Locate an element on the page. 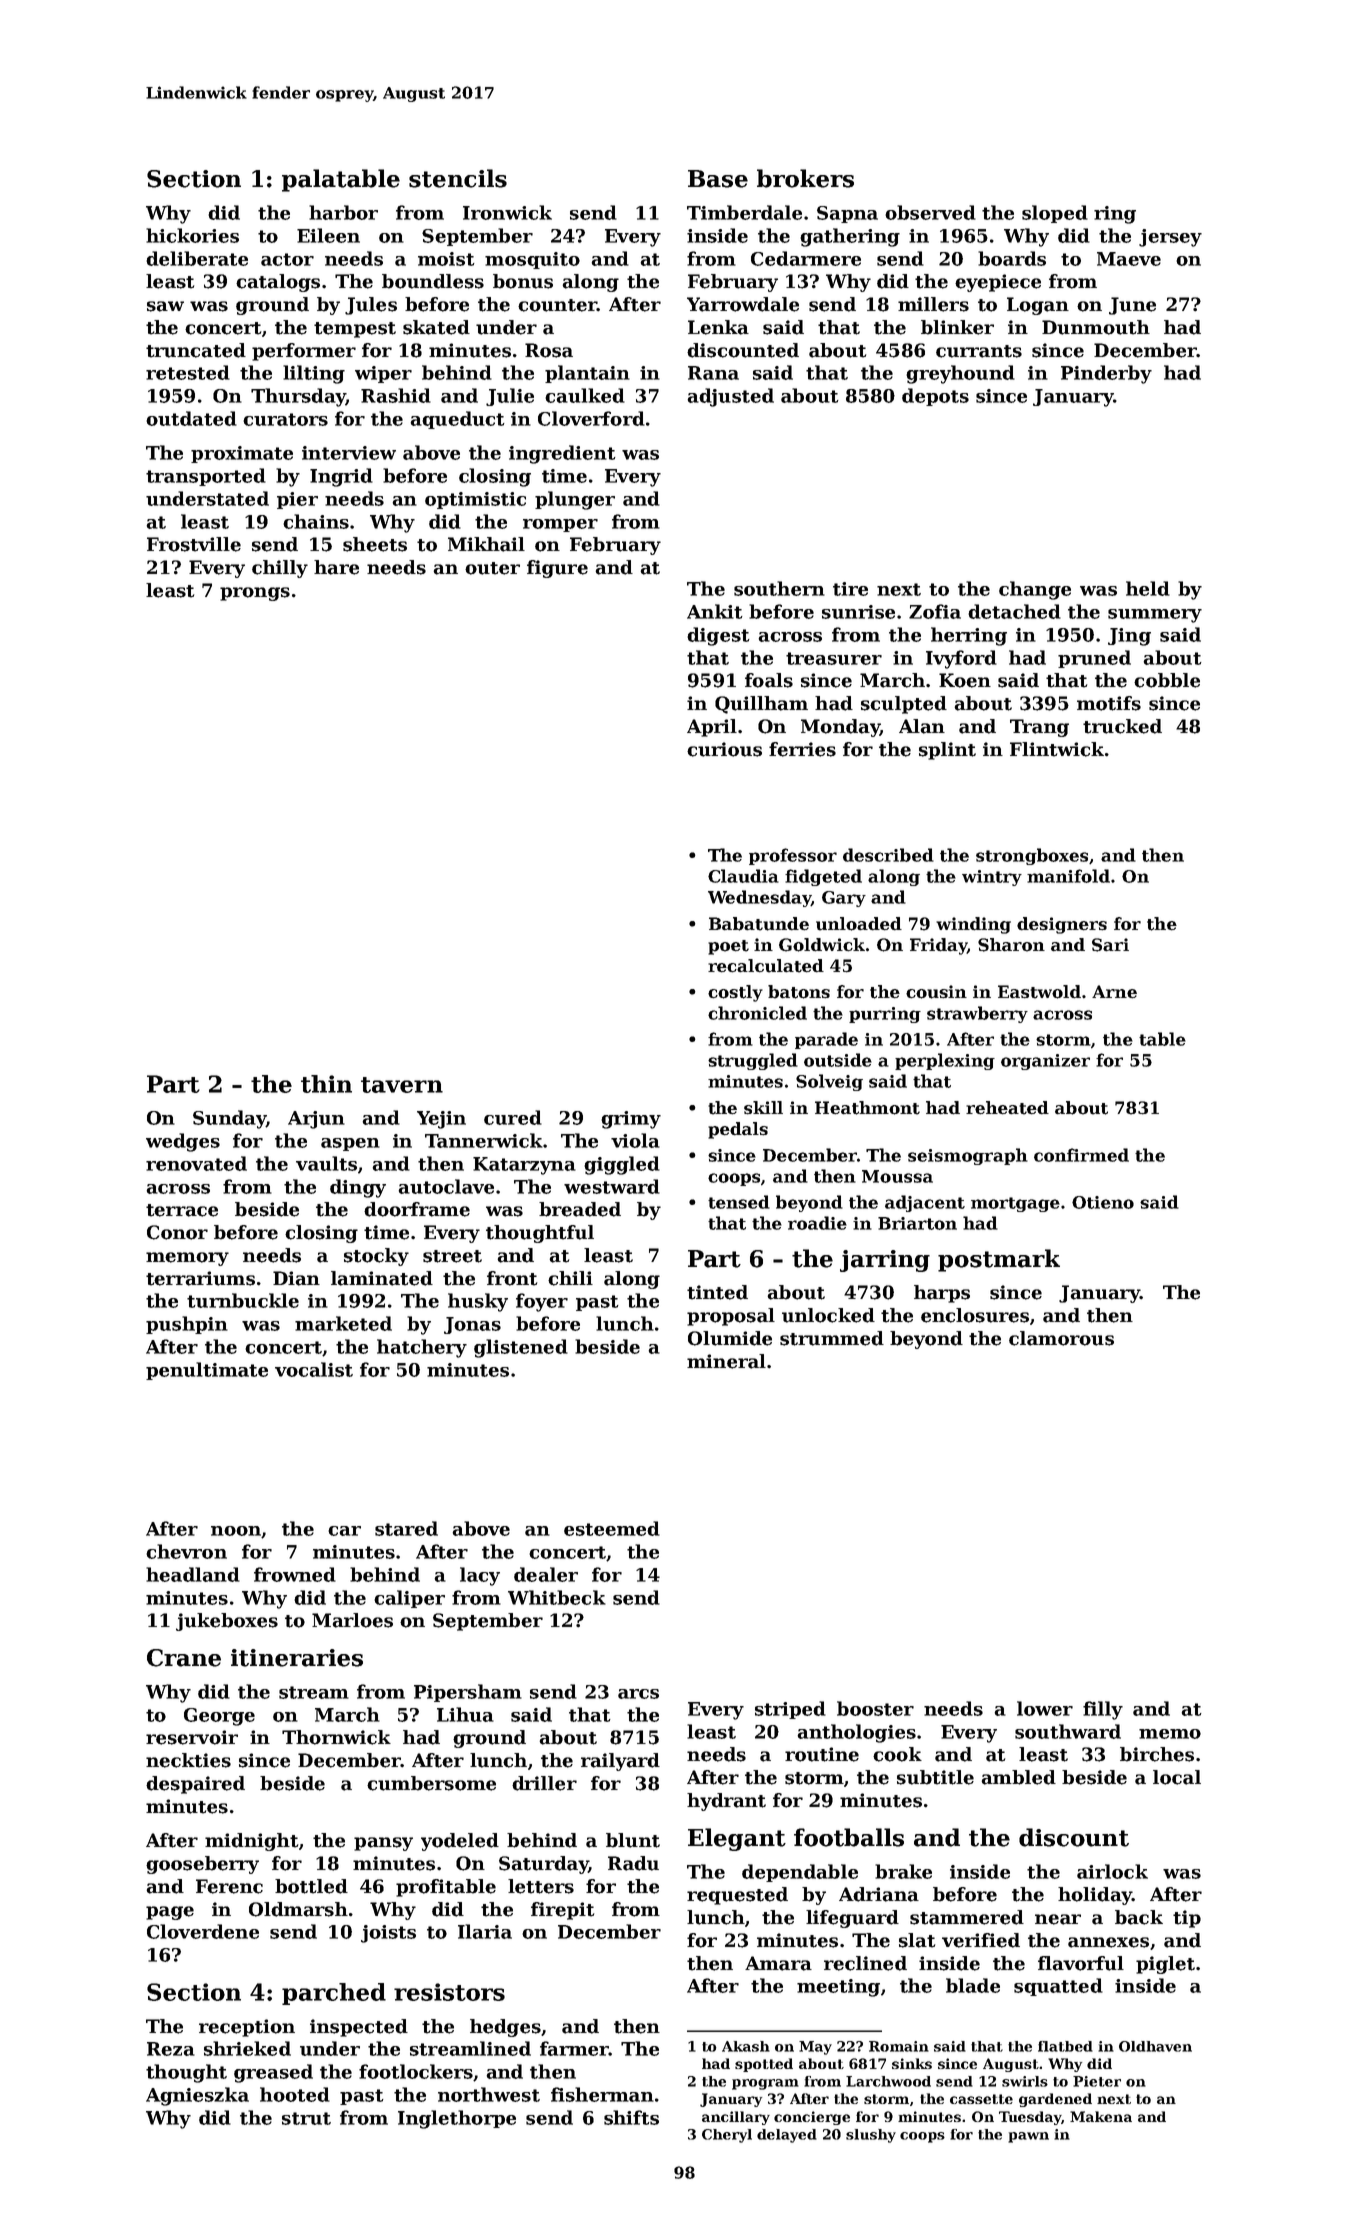 The image size is (1347, 2218). jersey is located at coordinates (1170, 238).
